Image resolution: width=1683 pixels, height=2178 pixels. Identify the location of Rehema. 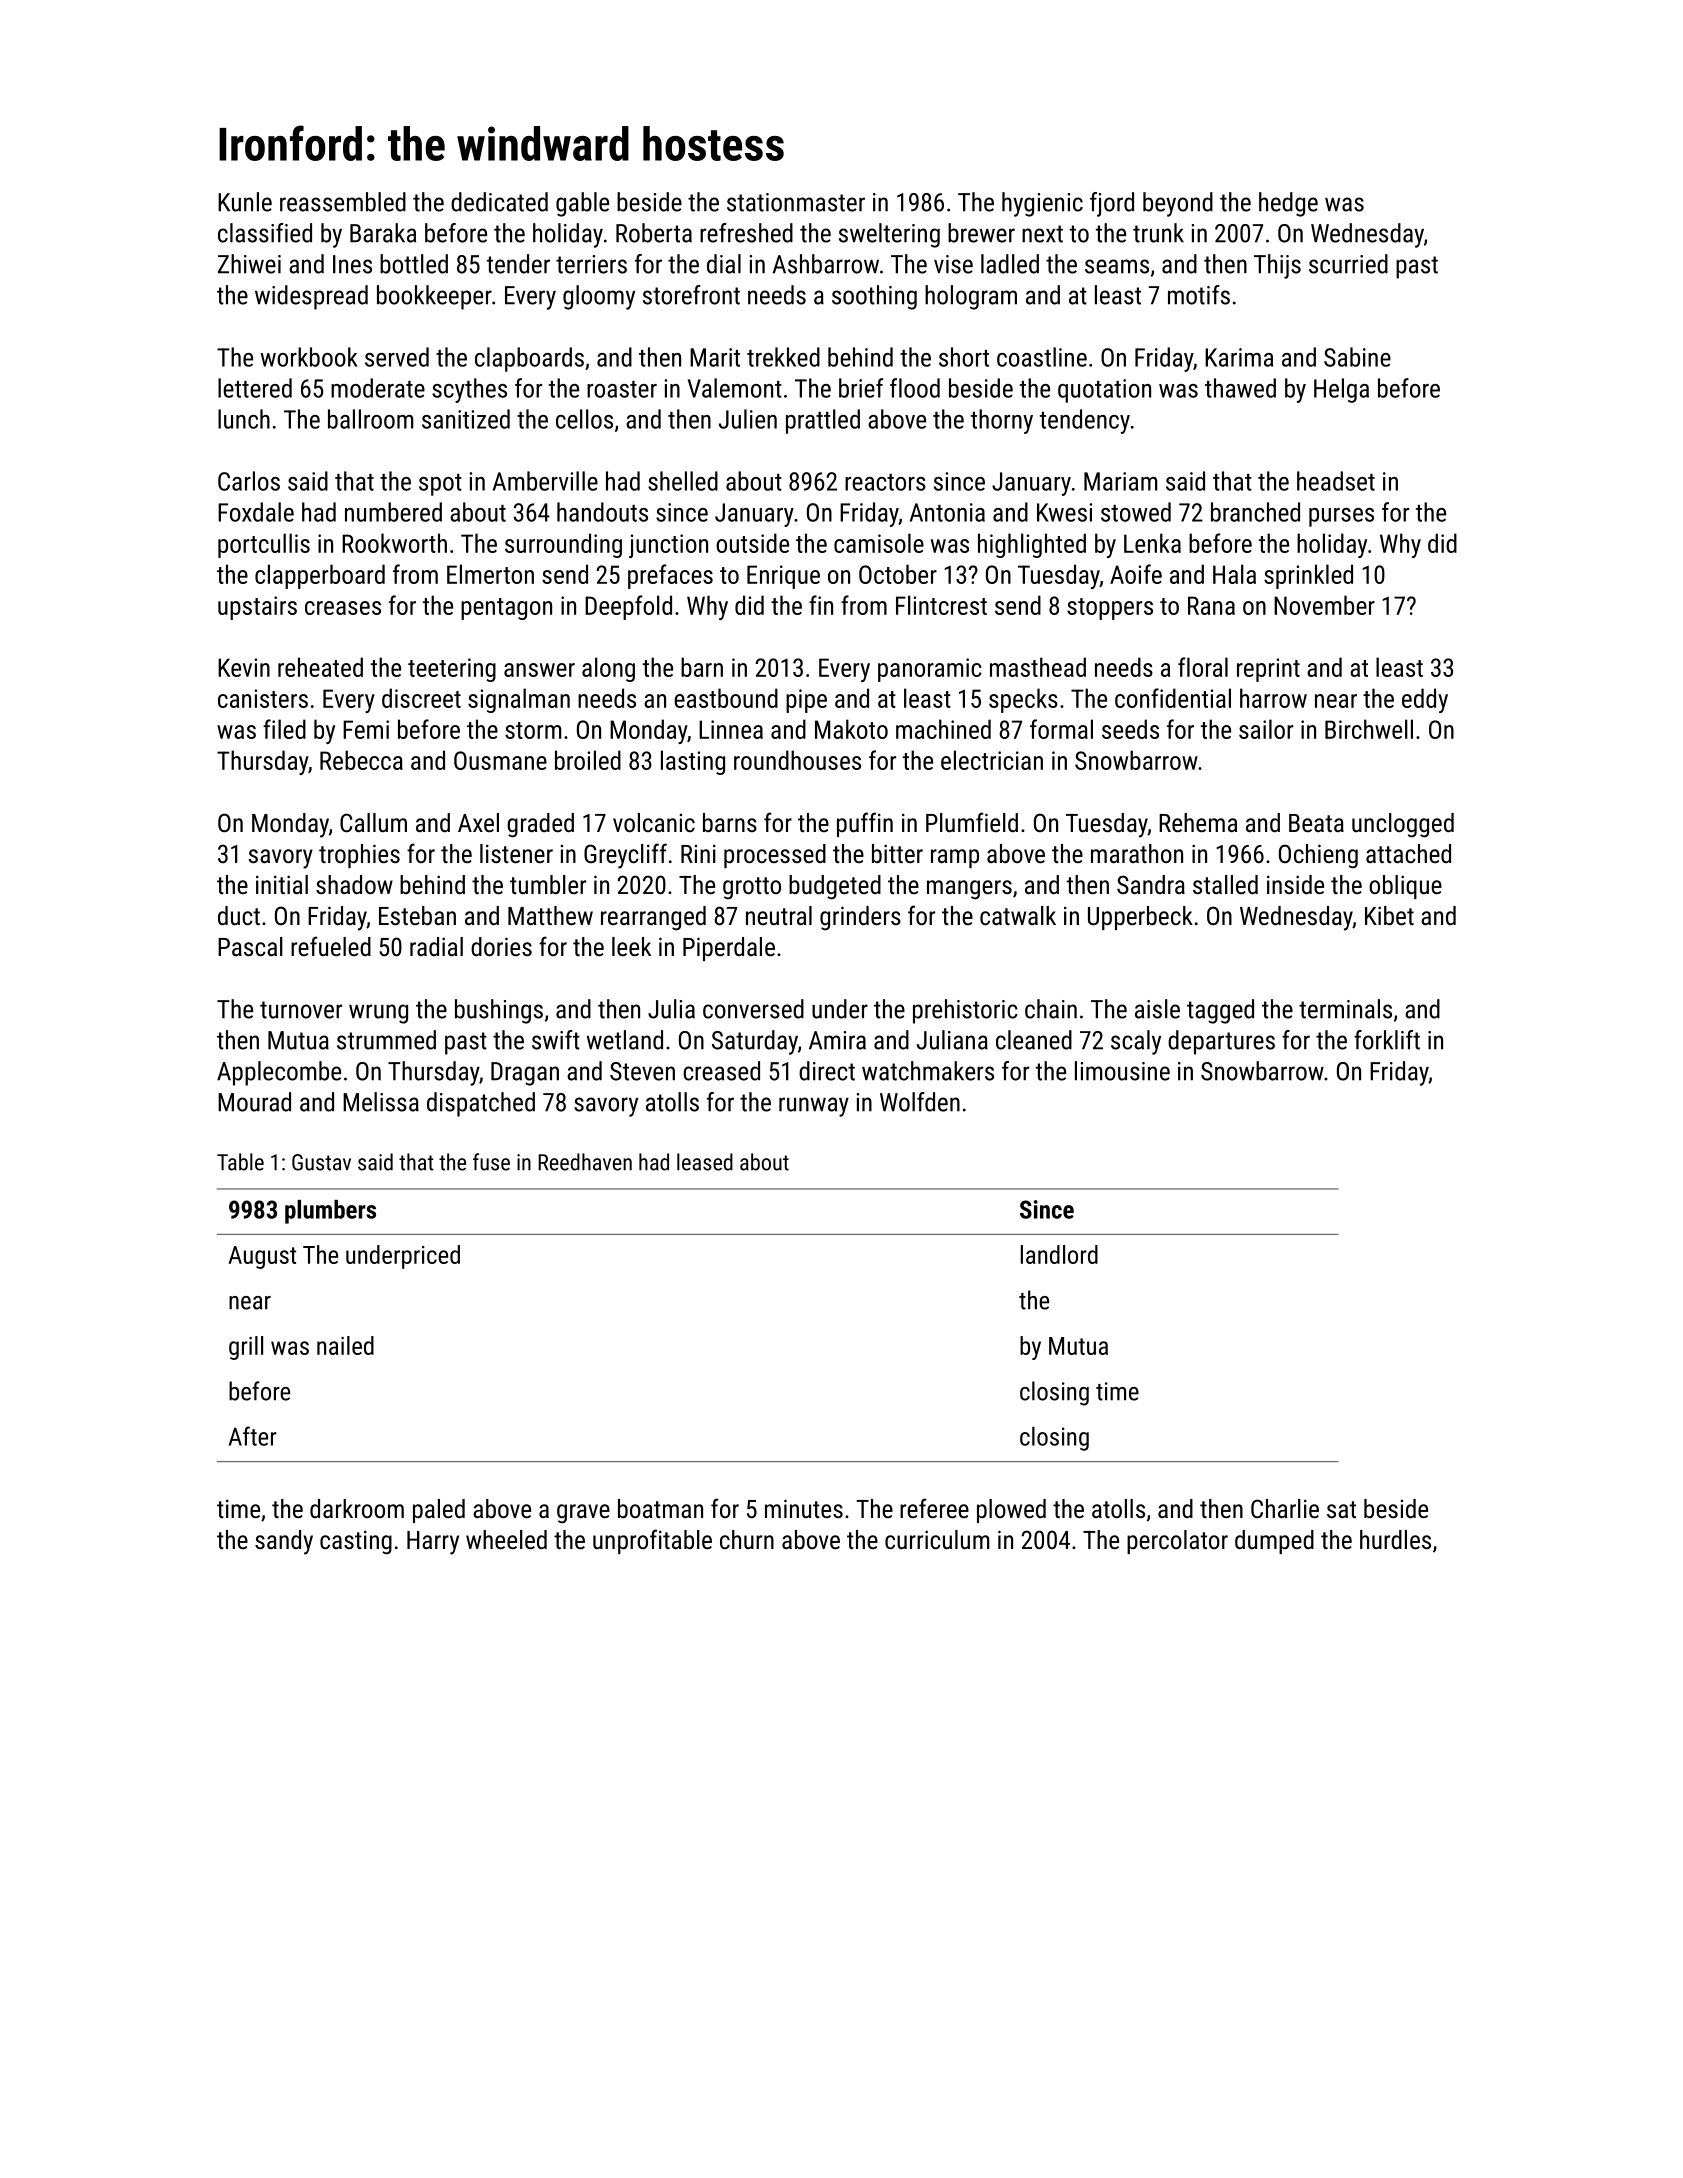
(1198, 822).
